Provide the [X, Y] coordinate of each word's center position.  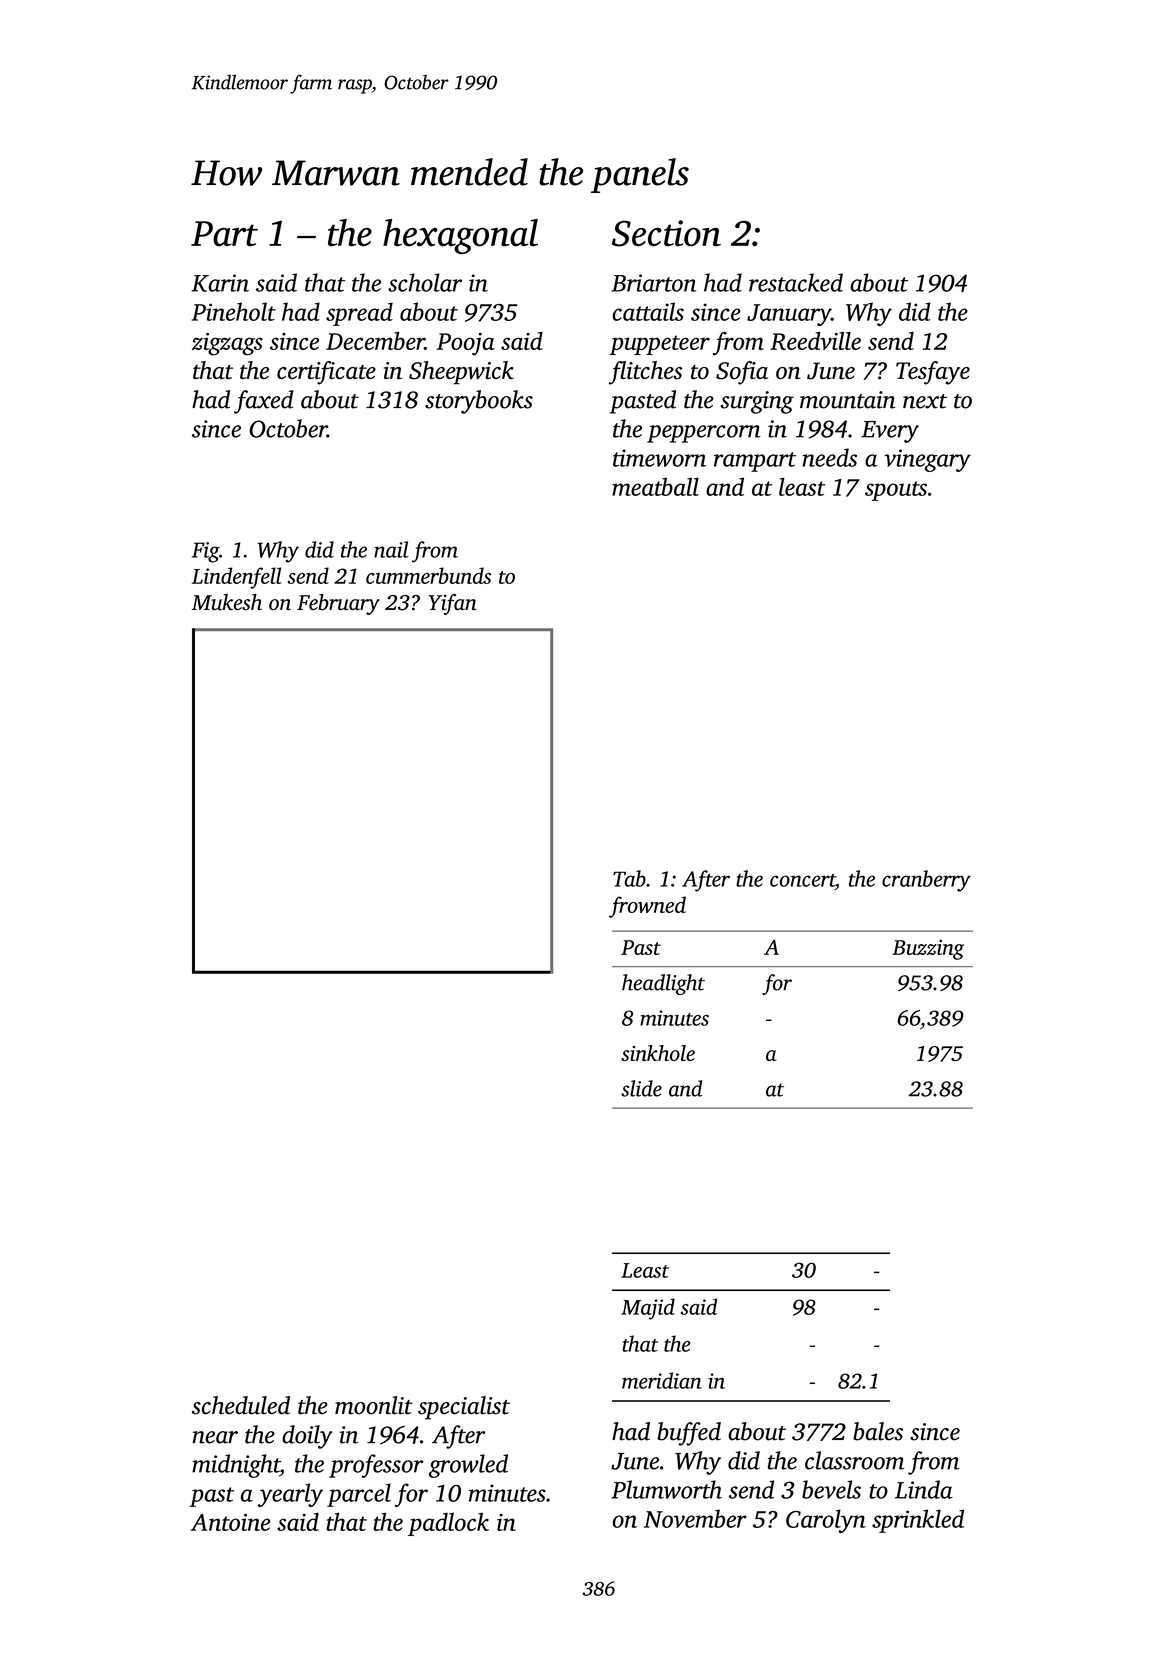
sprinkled [918, 1521]
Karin [220, 283]
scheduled [241, 1405]
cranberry [926, 881]
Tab [629, 878]
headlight [663, 984]
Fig [205, 552]
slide [641, 1088]
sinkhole [658, 1053]
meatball [655, 486]
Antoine [230, 1522]
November [695, 1518]
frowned [647, 907]
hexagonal [460, 236]
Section [666, 233]
